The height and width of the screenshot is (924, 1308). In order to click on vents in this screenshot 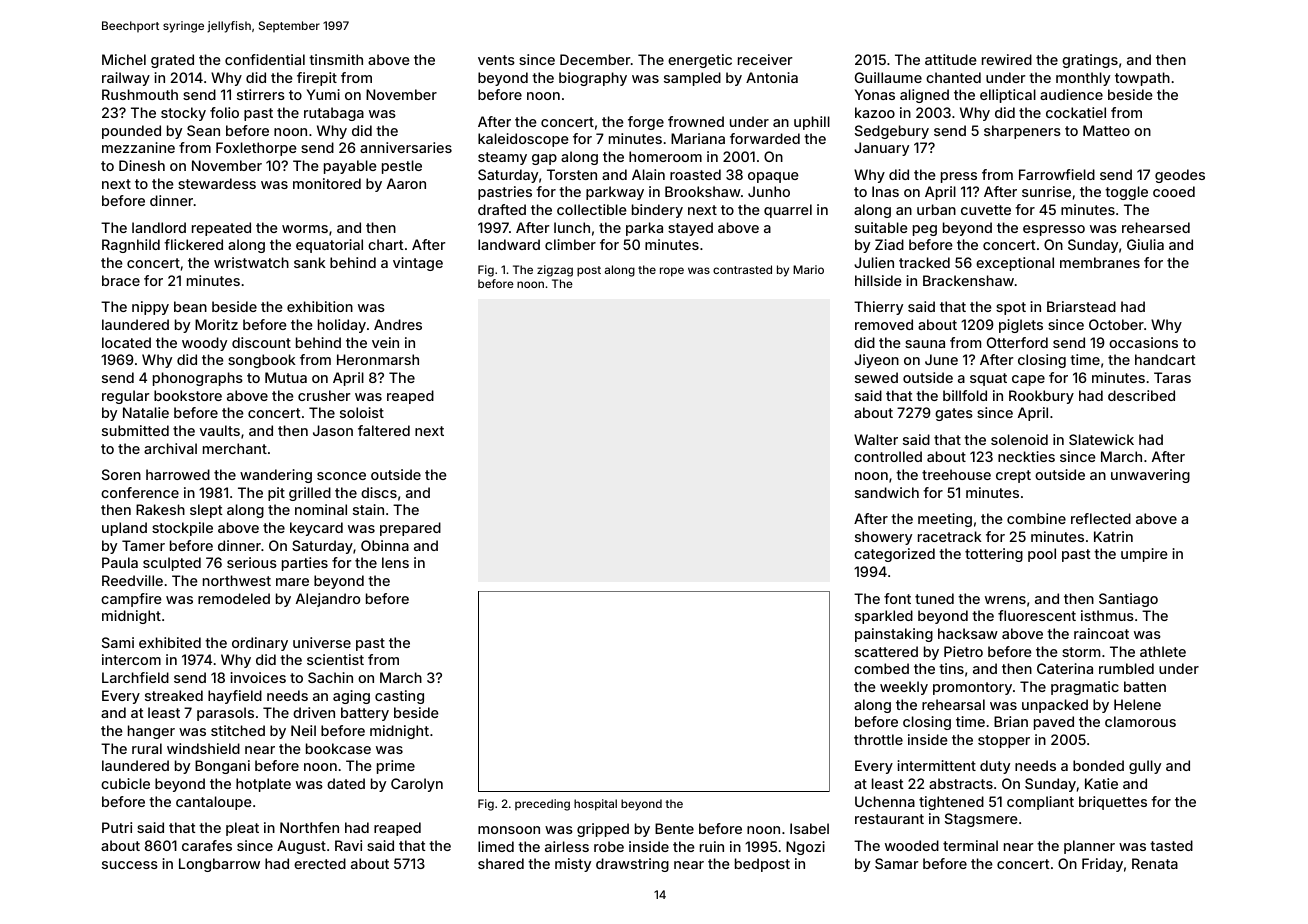, I will do `click(496, 60)`.
